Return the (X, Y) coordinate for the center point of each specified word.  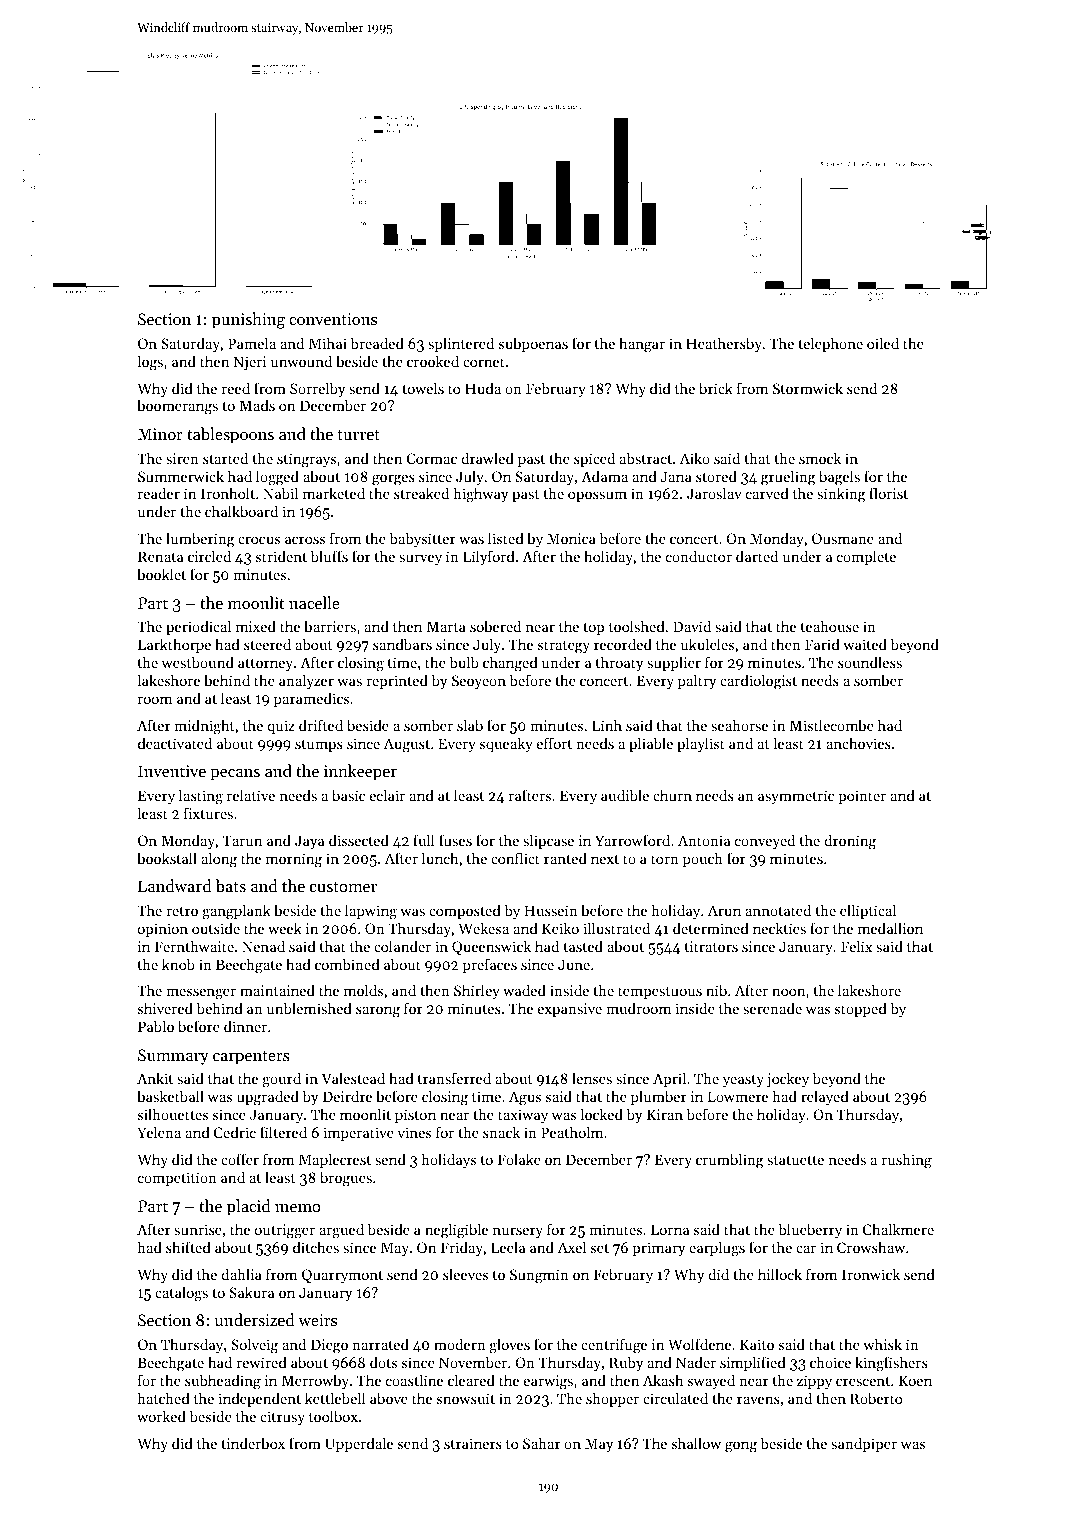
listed (506, 538)
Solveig (254, 1346)
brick (716, 388)
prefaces (490, 965)
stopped (861, 1009)
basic (348, 795)
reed (236, 388)
